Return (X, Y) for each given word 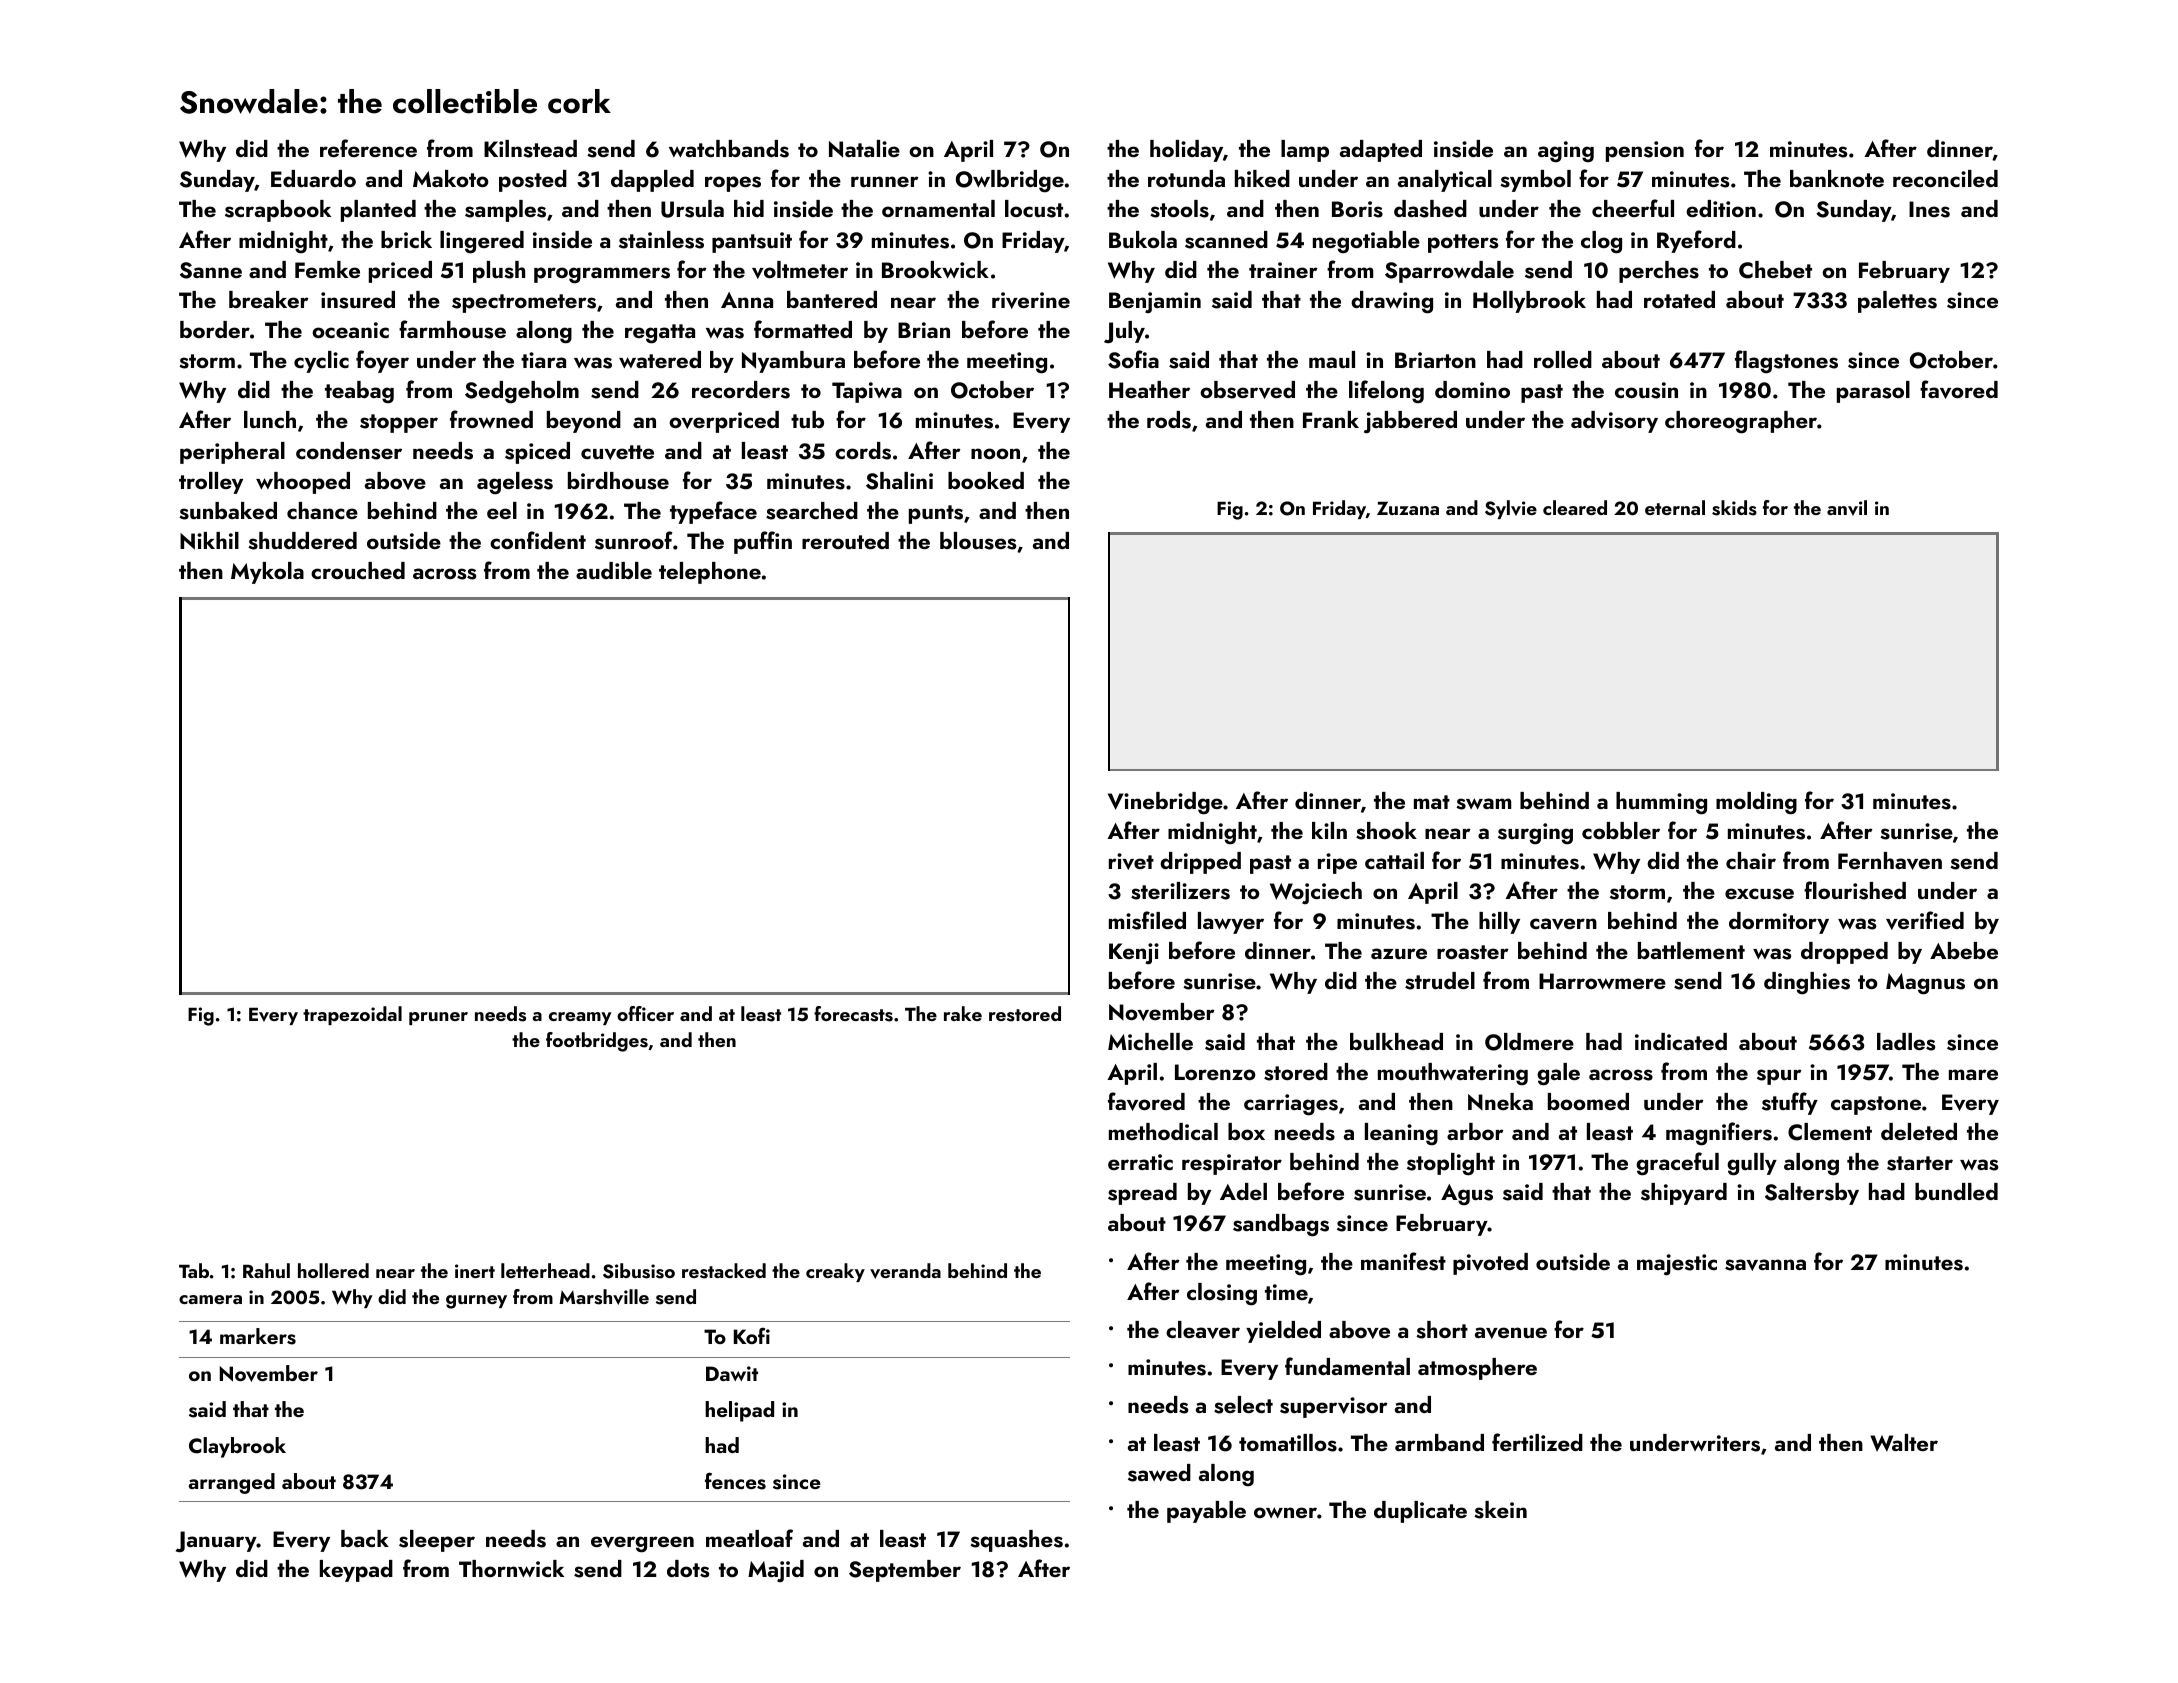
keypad (356, 1571)
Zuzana (1408, 508)
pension (1645, 151)
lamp (1305, 151)
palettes (1897, 302)
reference (368, 148)
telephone (710, 573)
